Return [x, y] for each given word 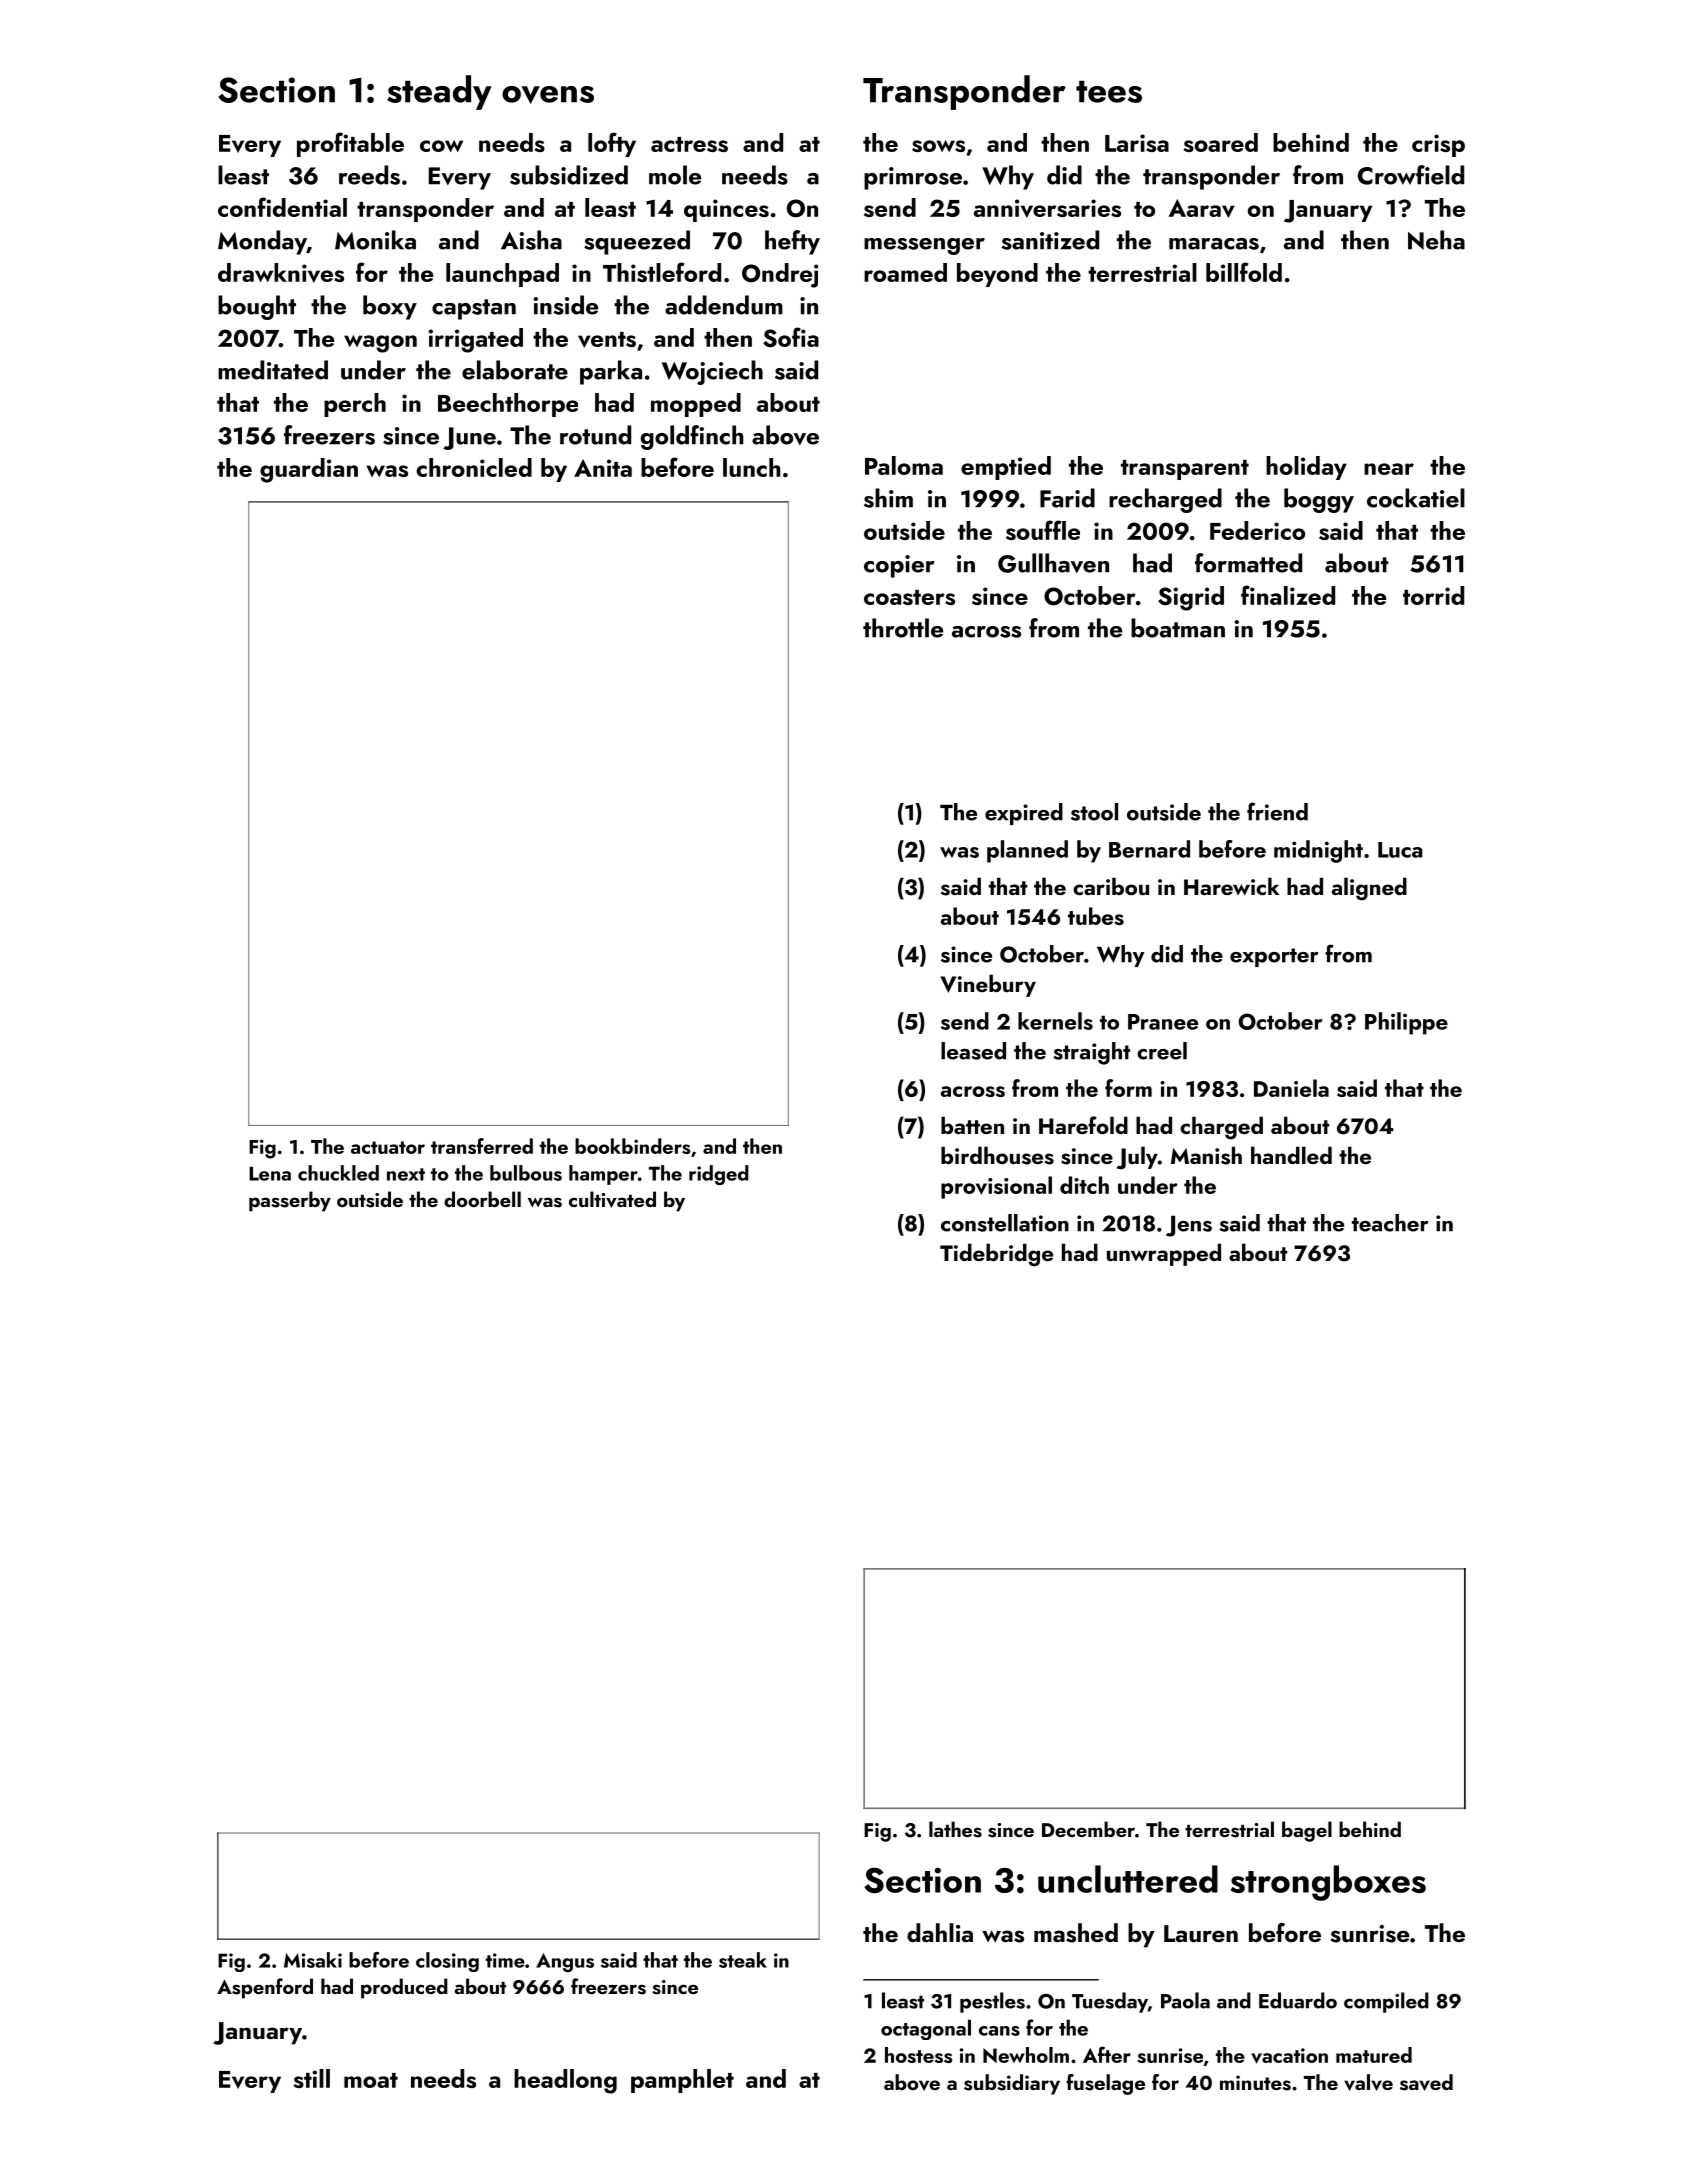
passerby [290, 1201]
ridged [719, 1175]
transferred [482, 1146]
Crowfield [1411, 175]
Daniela [1291, 1088]
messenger [924, 246]
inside [566, 305]
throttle [903, 628]
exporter [1274, 957]
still [312, 2078]
